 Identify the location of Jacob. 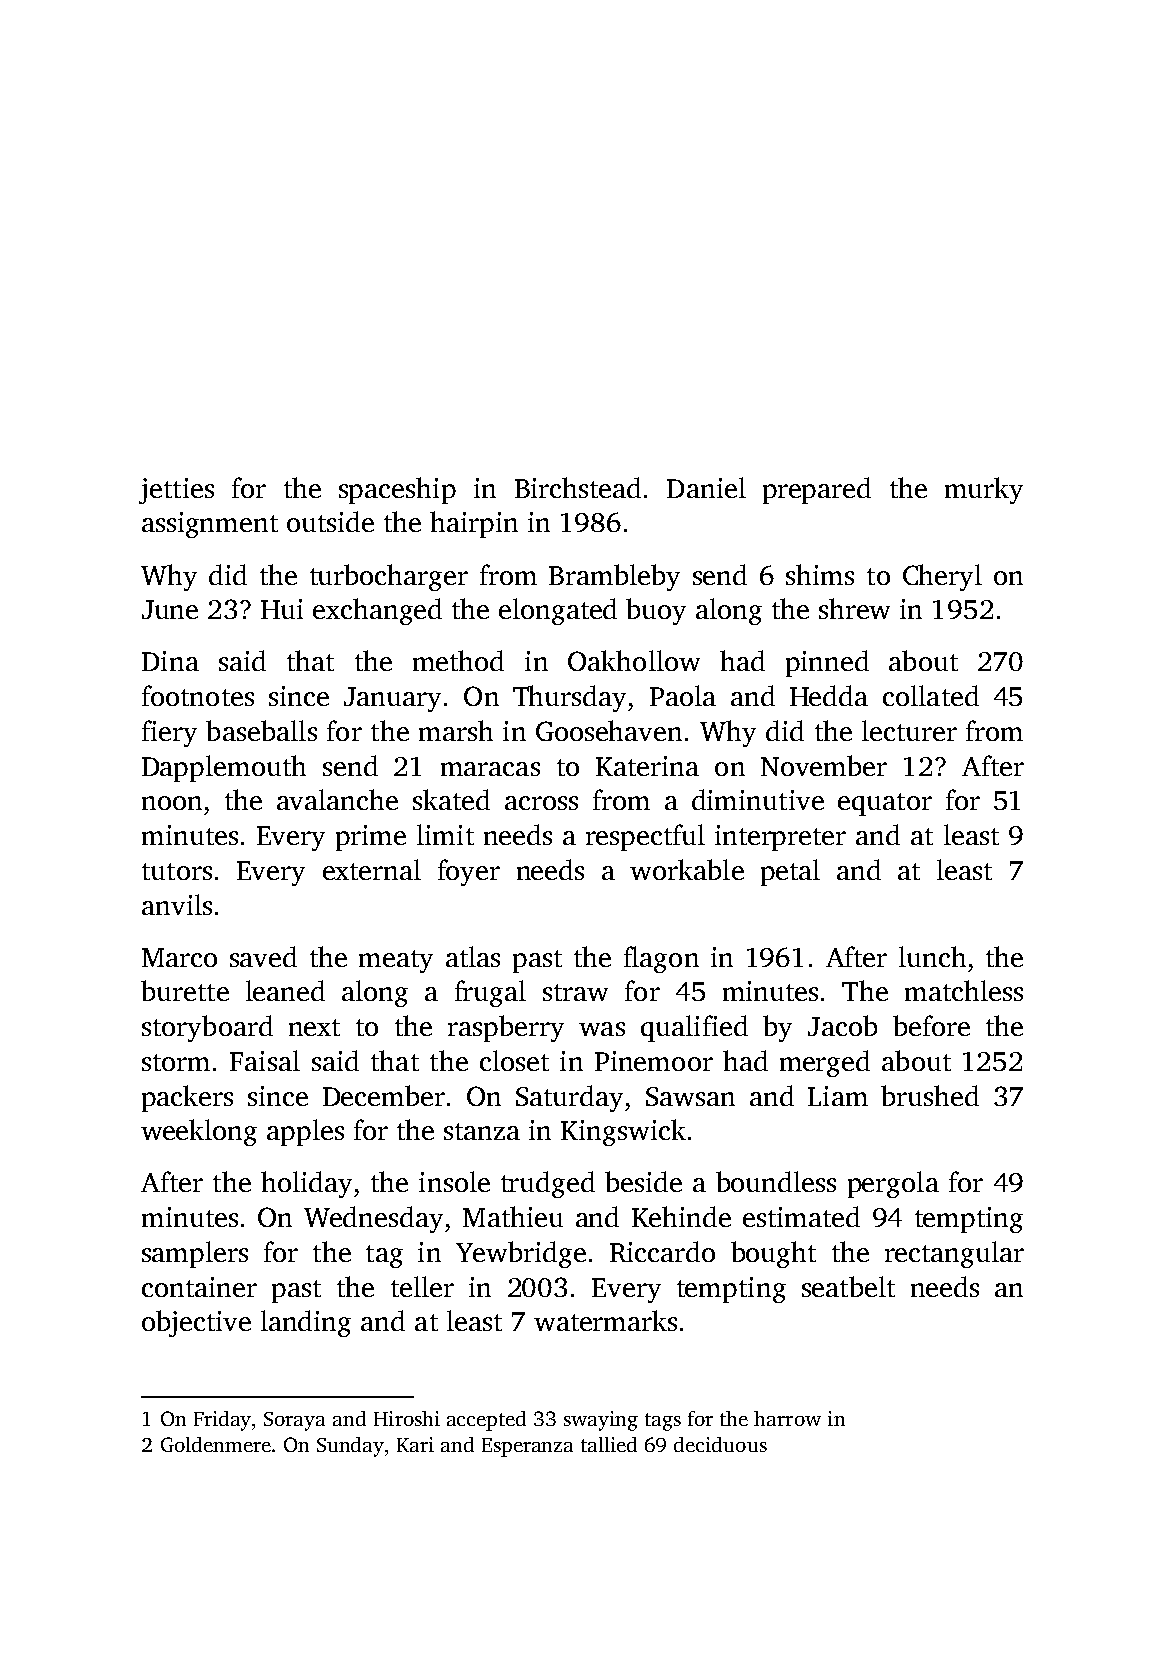
(842, 1025).
